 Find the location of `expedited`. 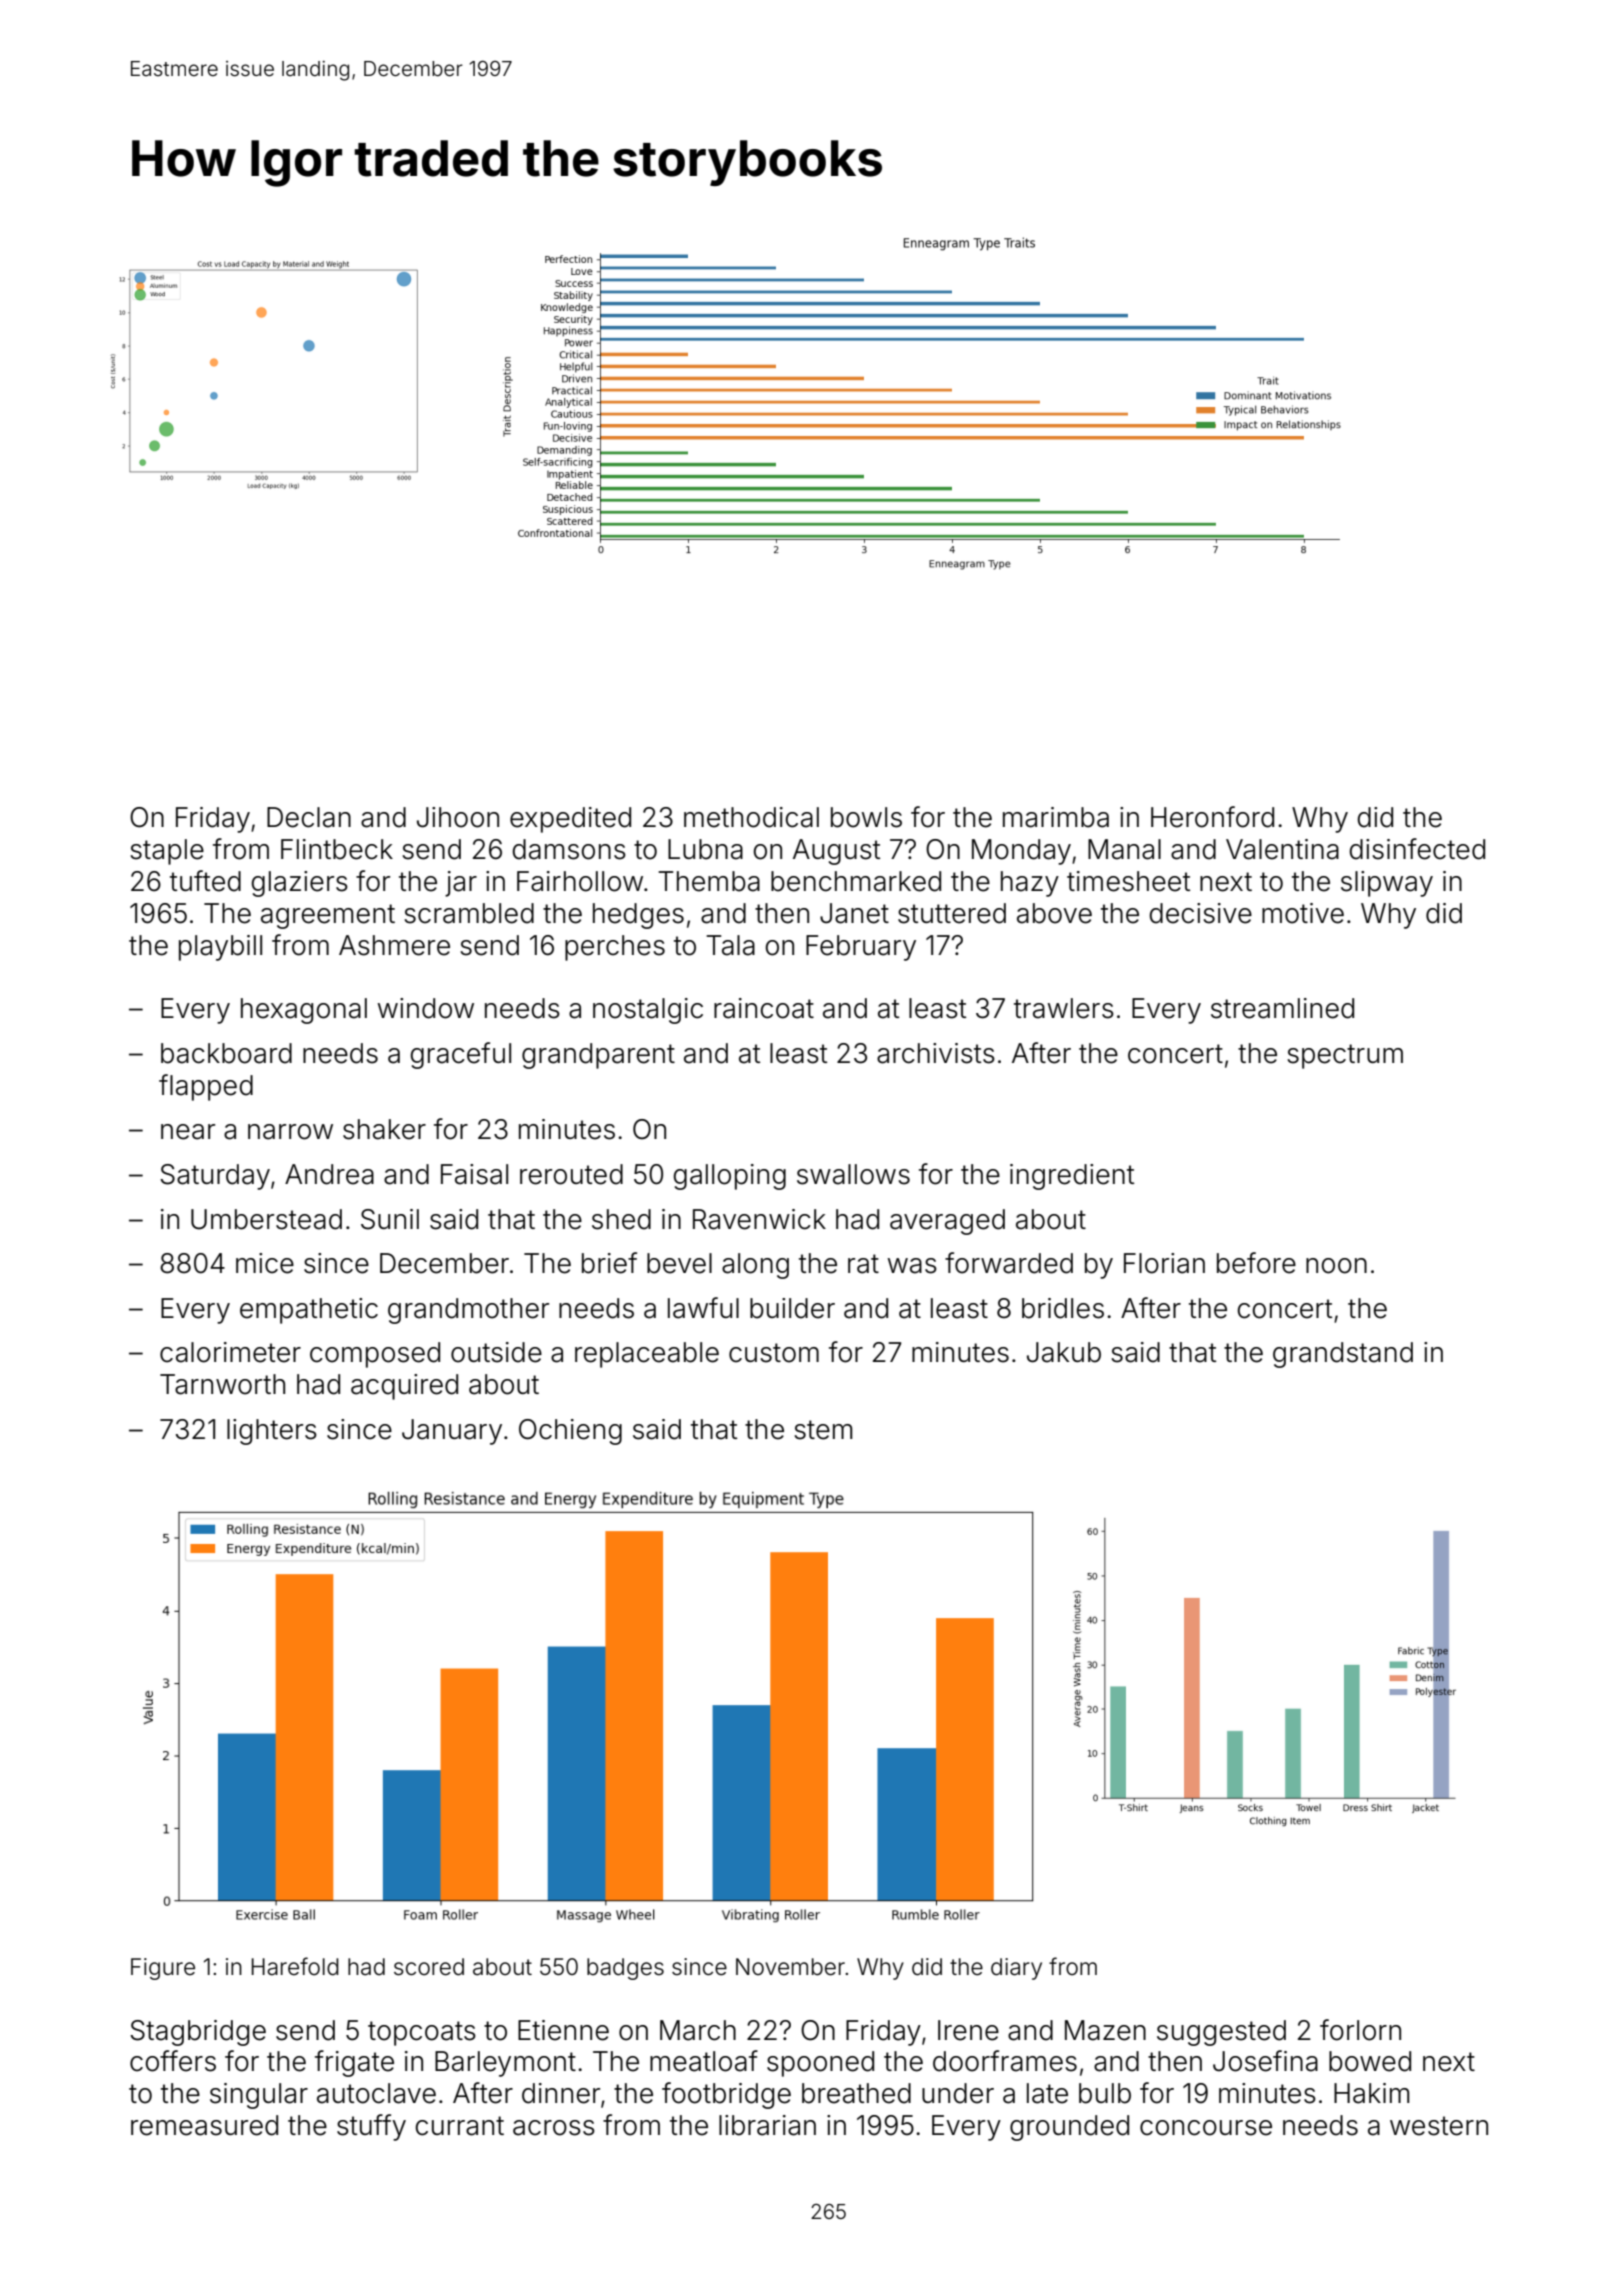

expedited is located at coordinates (570, 820).
